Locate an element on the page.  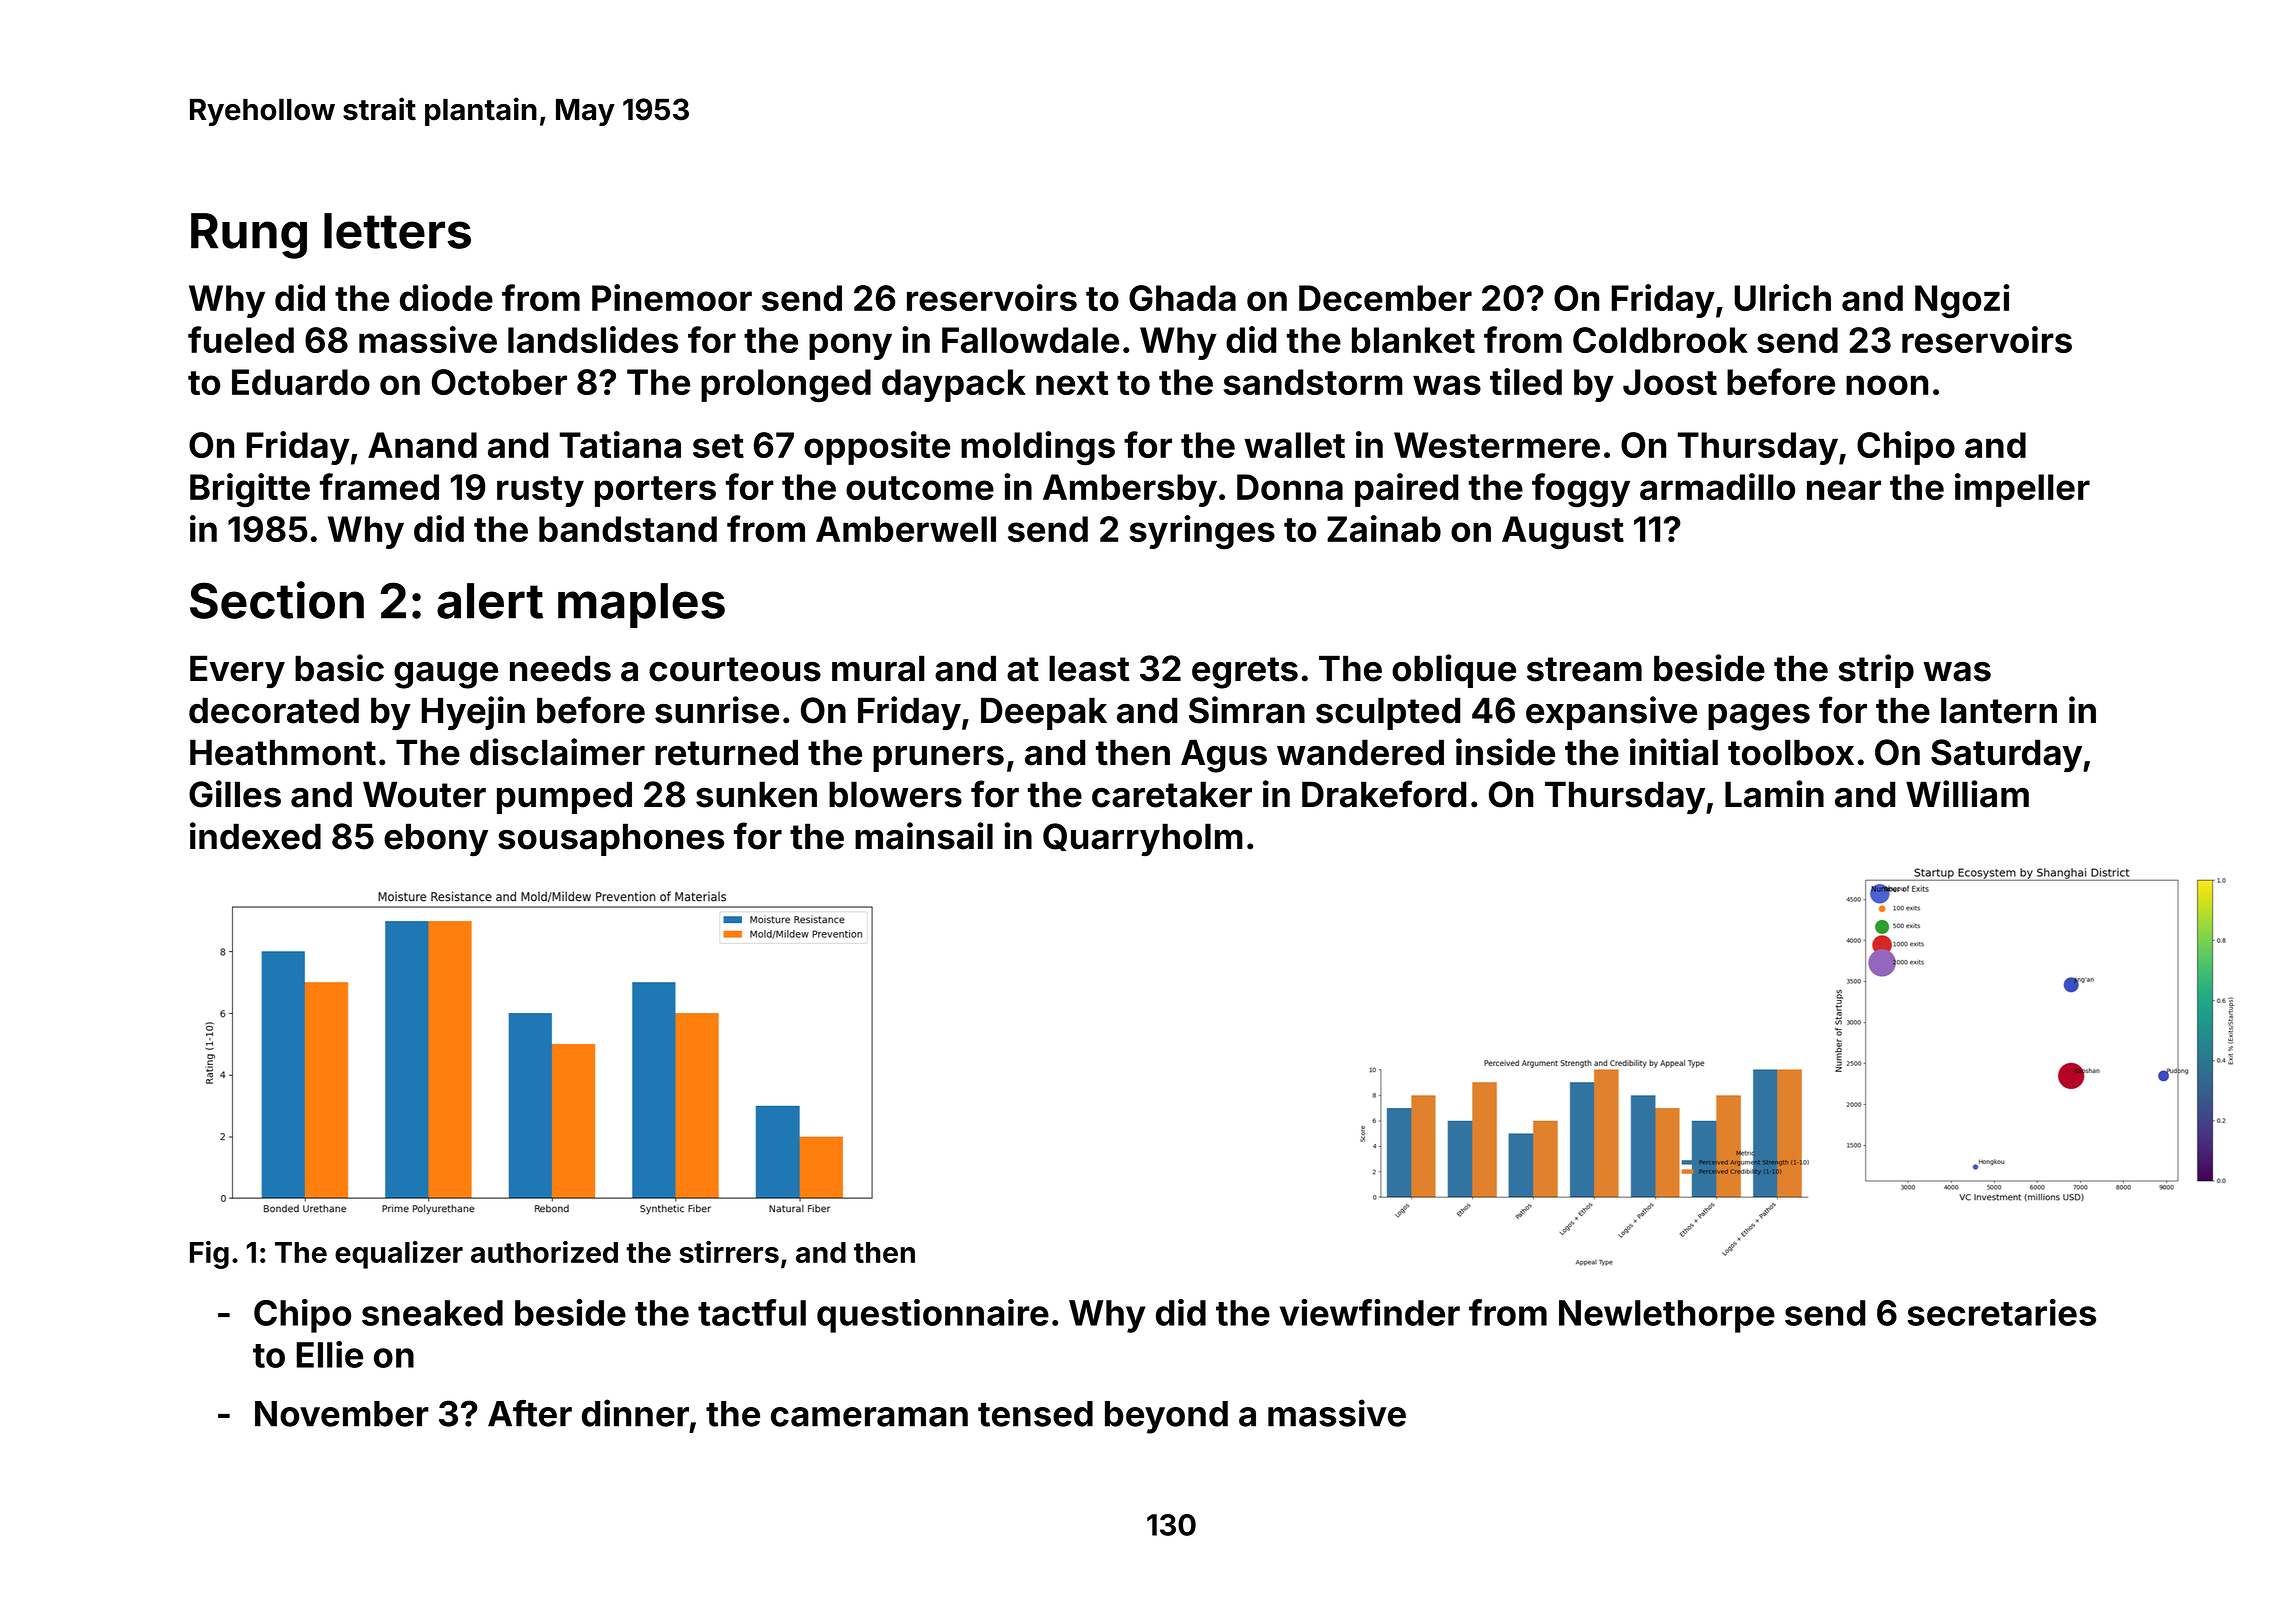
Drakeford is located at coordinates (1384, 794).
